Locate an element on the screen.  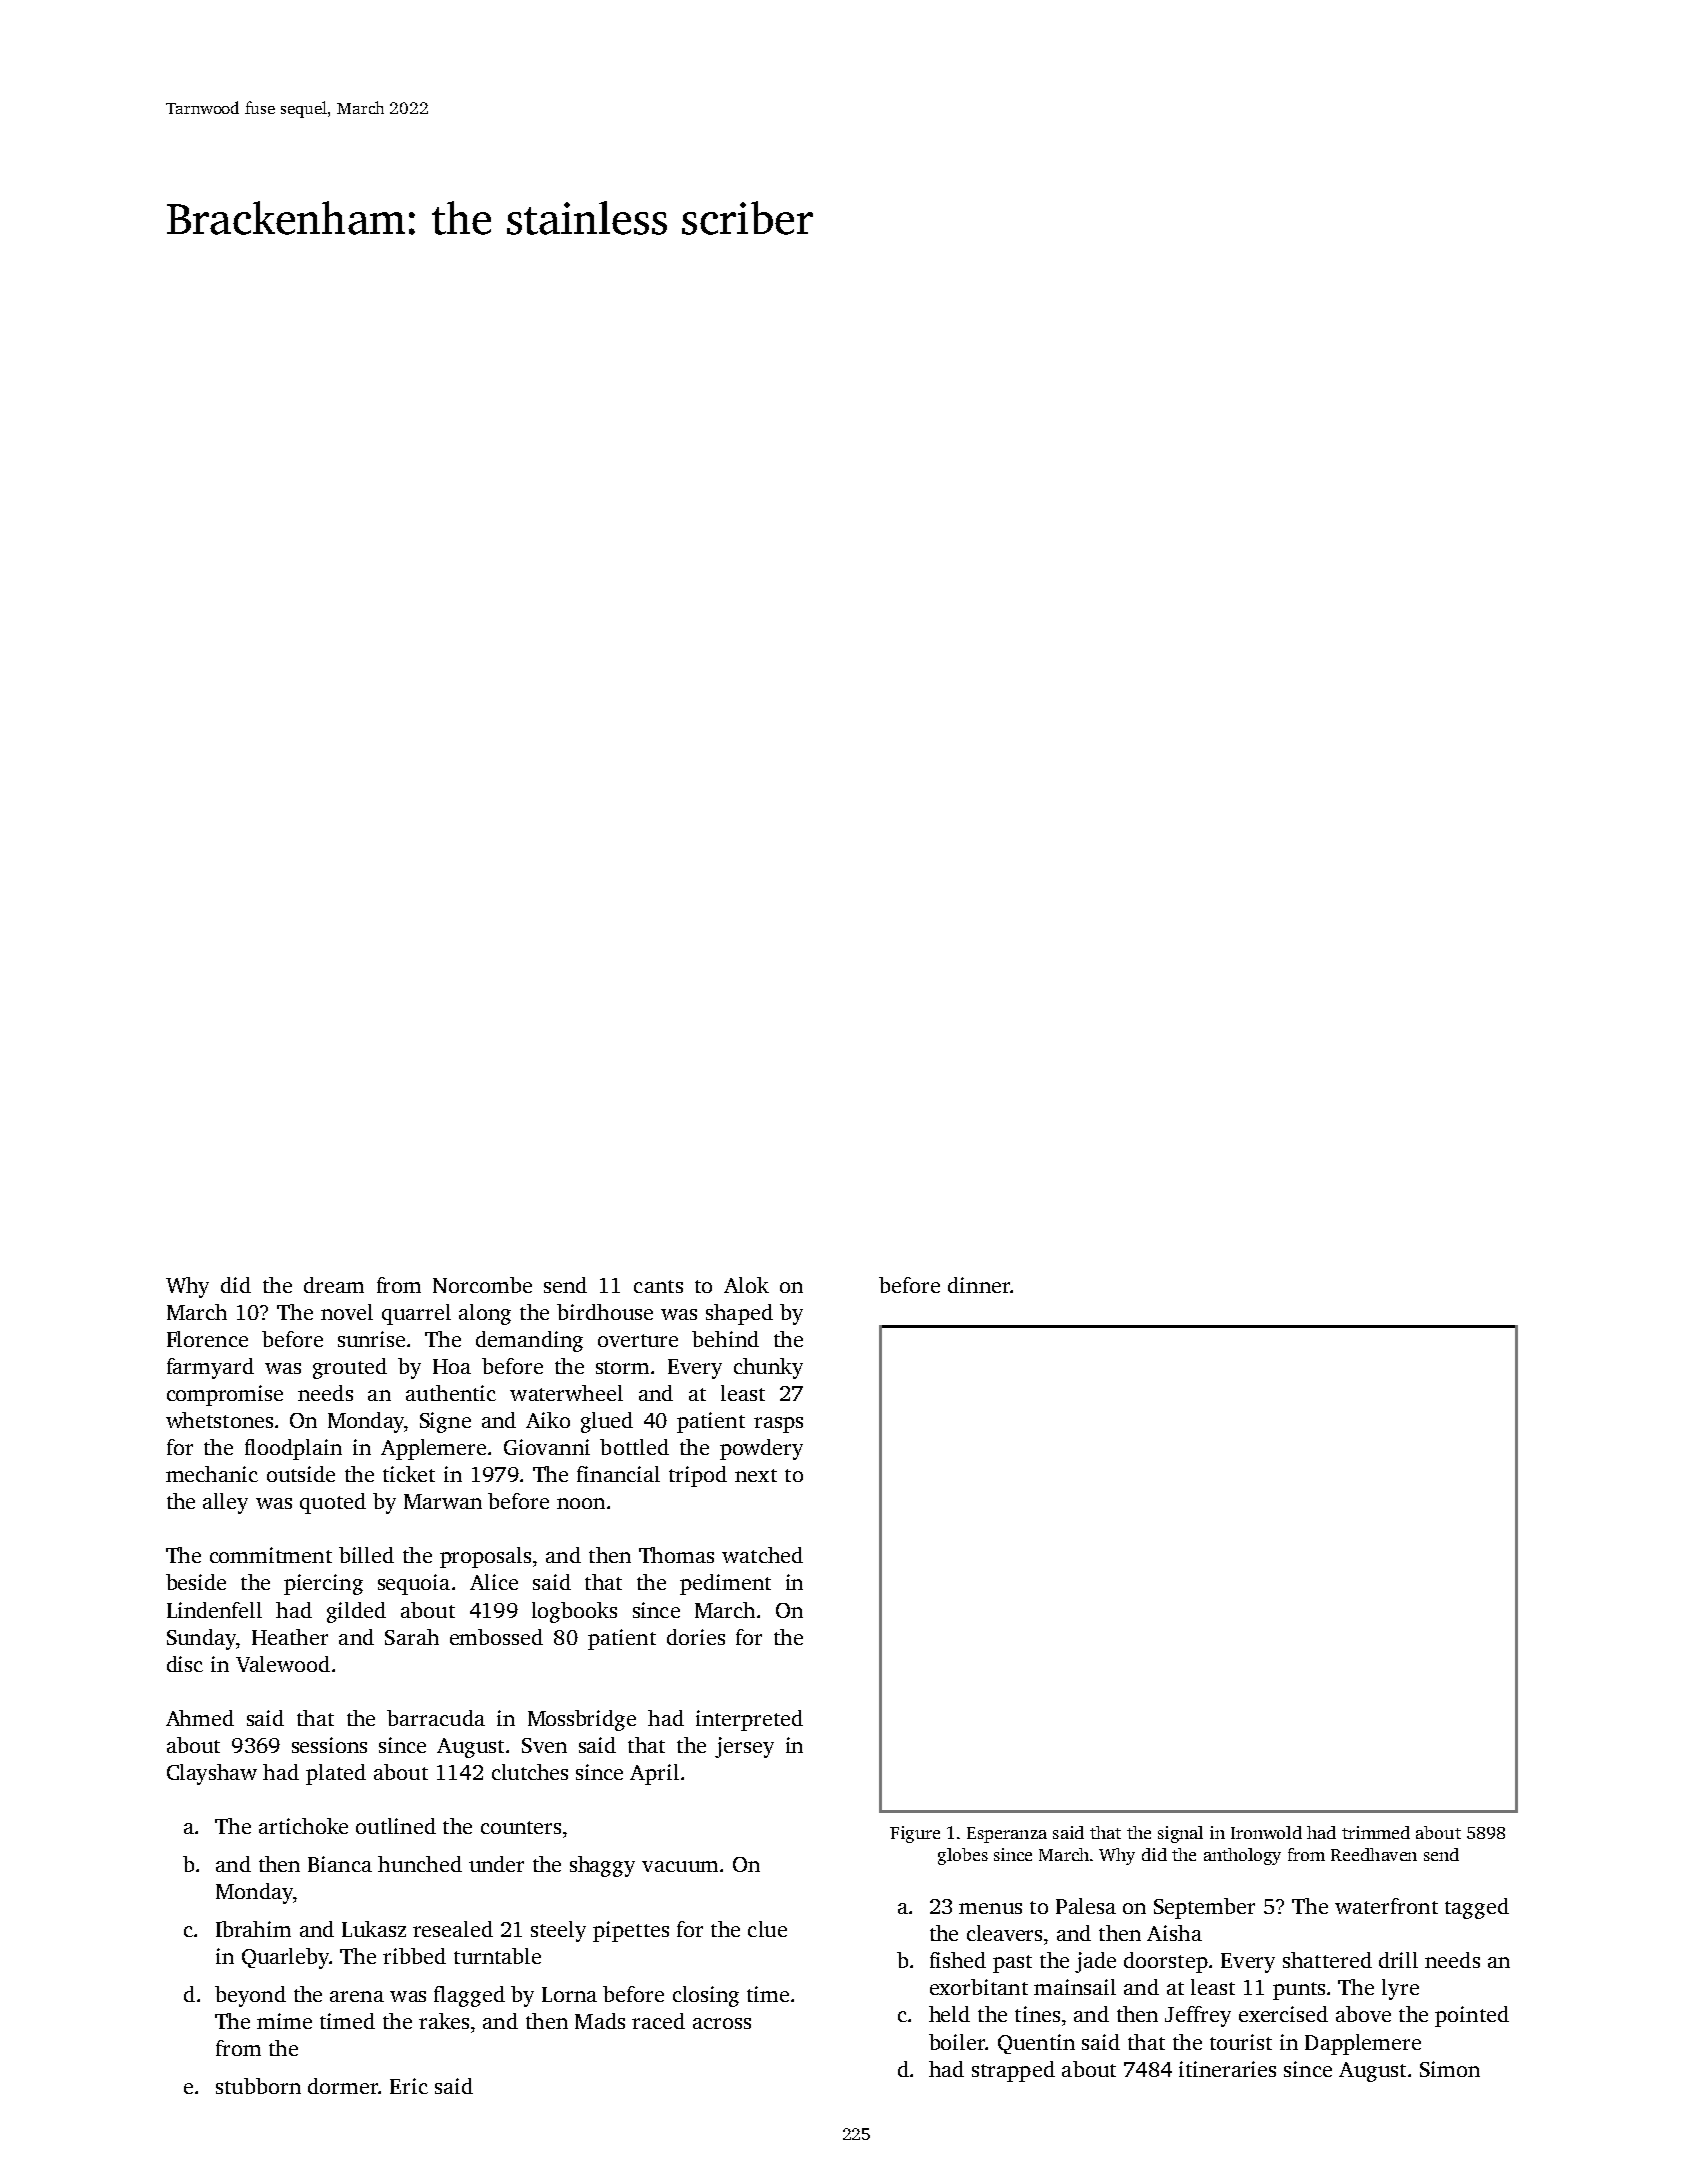
sessions is located at coordinates (329, 1745).
